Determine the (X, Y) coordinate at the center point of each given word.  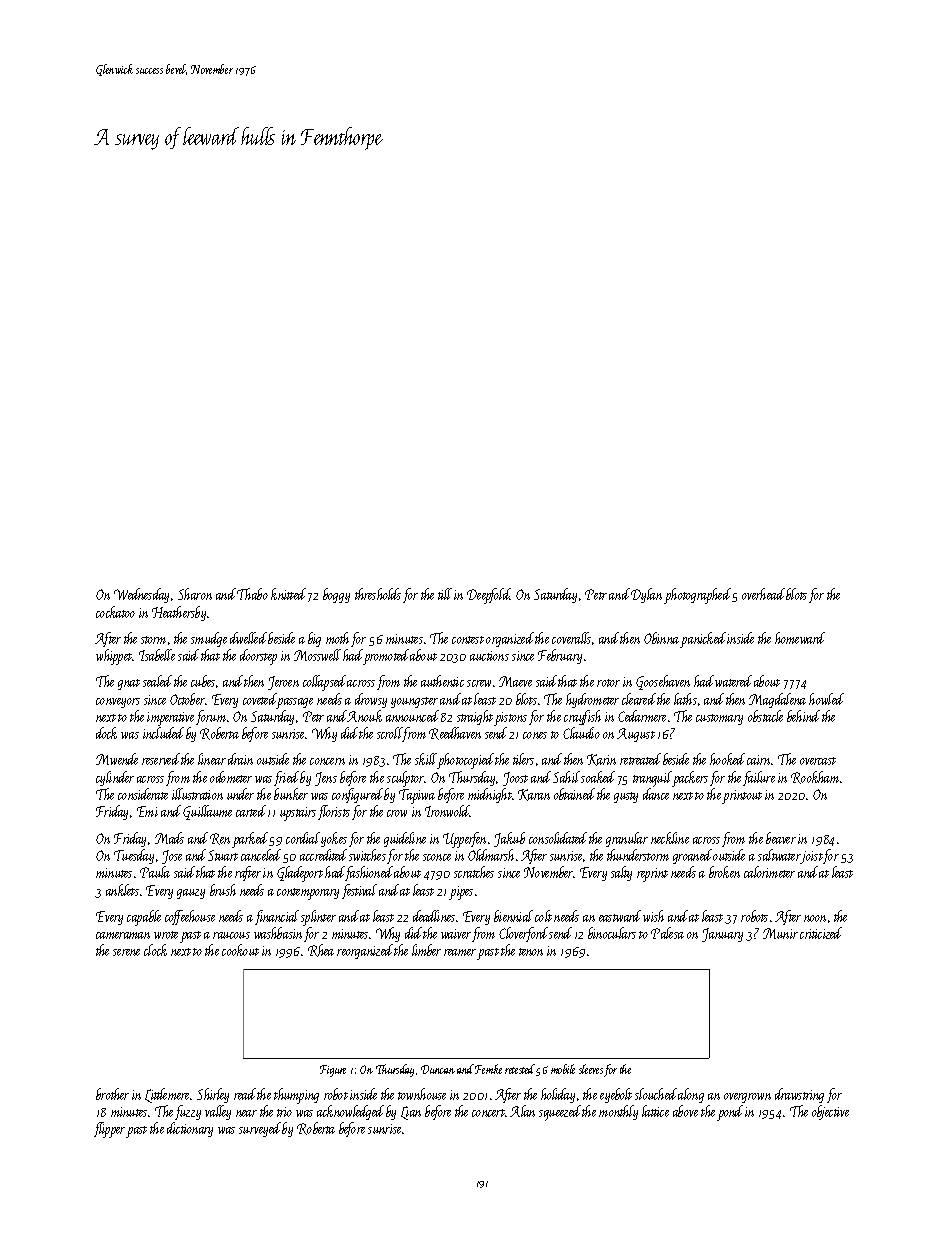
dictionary (190, 1129)
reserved (161, 759)
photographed (697, 596)
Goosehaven (663, 682)
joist (812, 857)
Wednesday (141, 595)
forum (211, 717)
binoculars (612, 933)
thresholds (378, 594)
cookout (240, 950)
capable (144, 918)
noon (815, 918)
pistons (510, 719)
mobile (563, 1069)
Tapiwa (417, 796)
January (722, 935)
